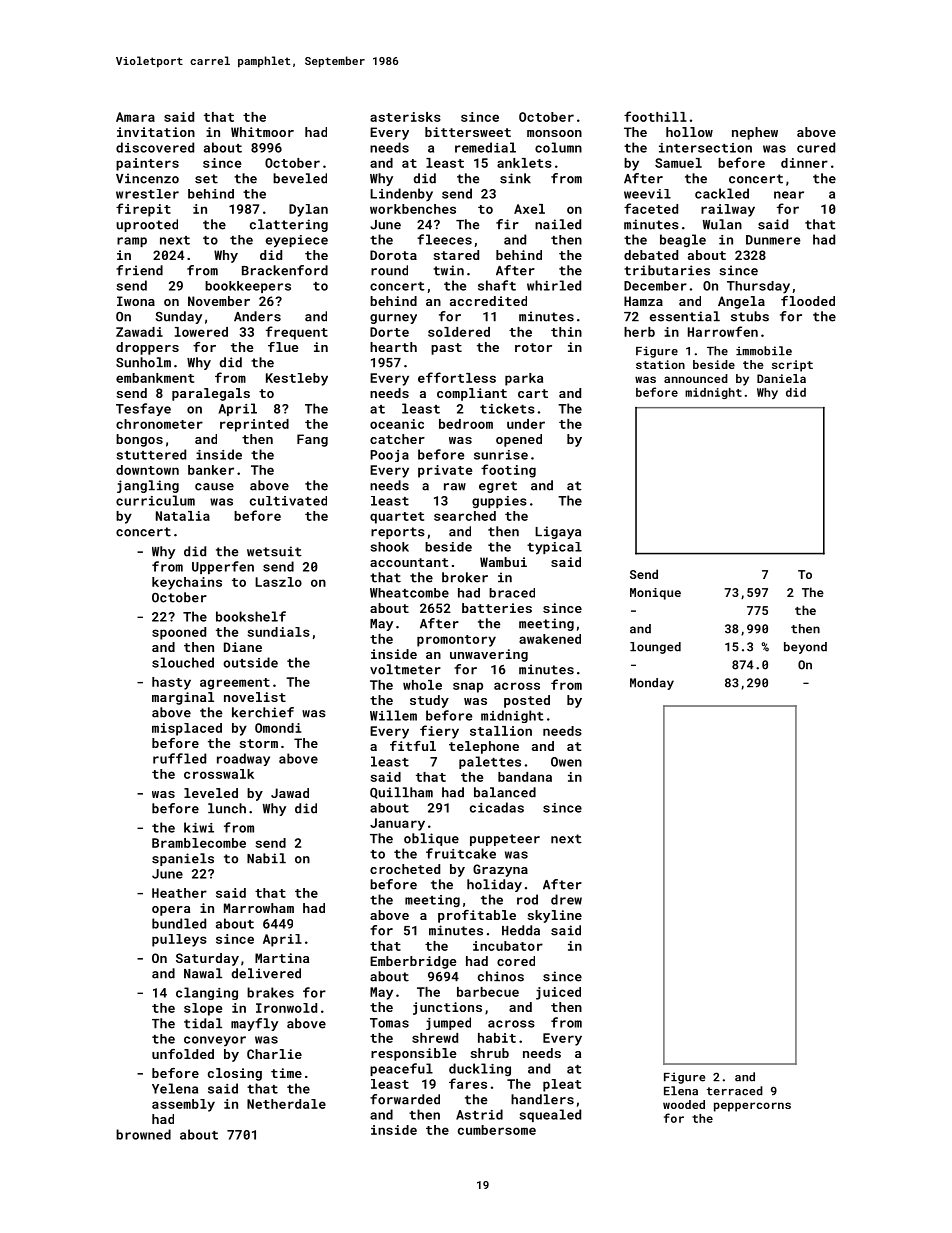  What do you see at coordinates (266, 973) in the screenshot?
I see `delivered` at bounding box center [266, 973].
